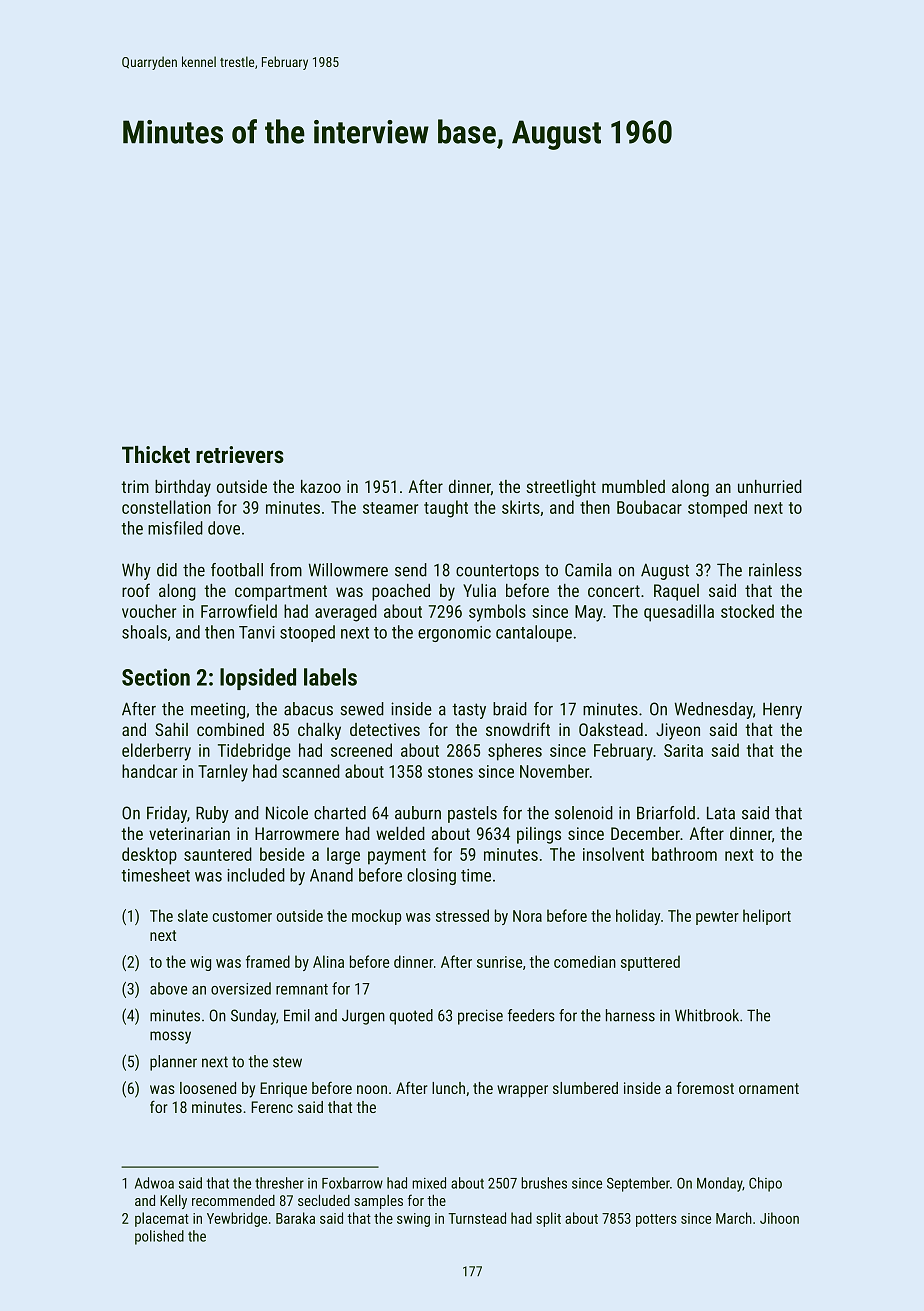  What do you see at coordinates (448, 1088) in the document?
I see `lunch` at bounding box center [448, 1088].
